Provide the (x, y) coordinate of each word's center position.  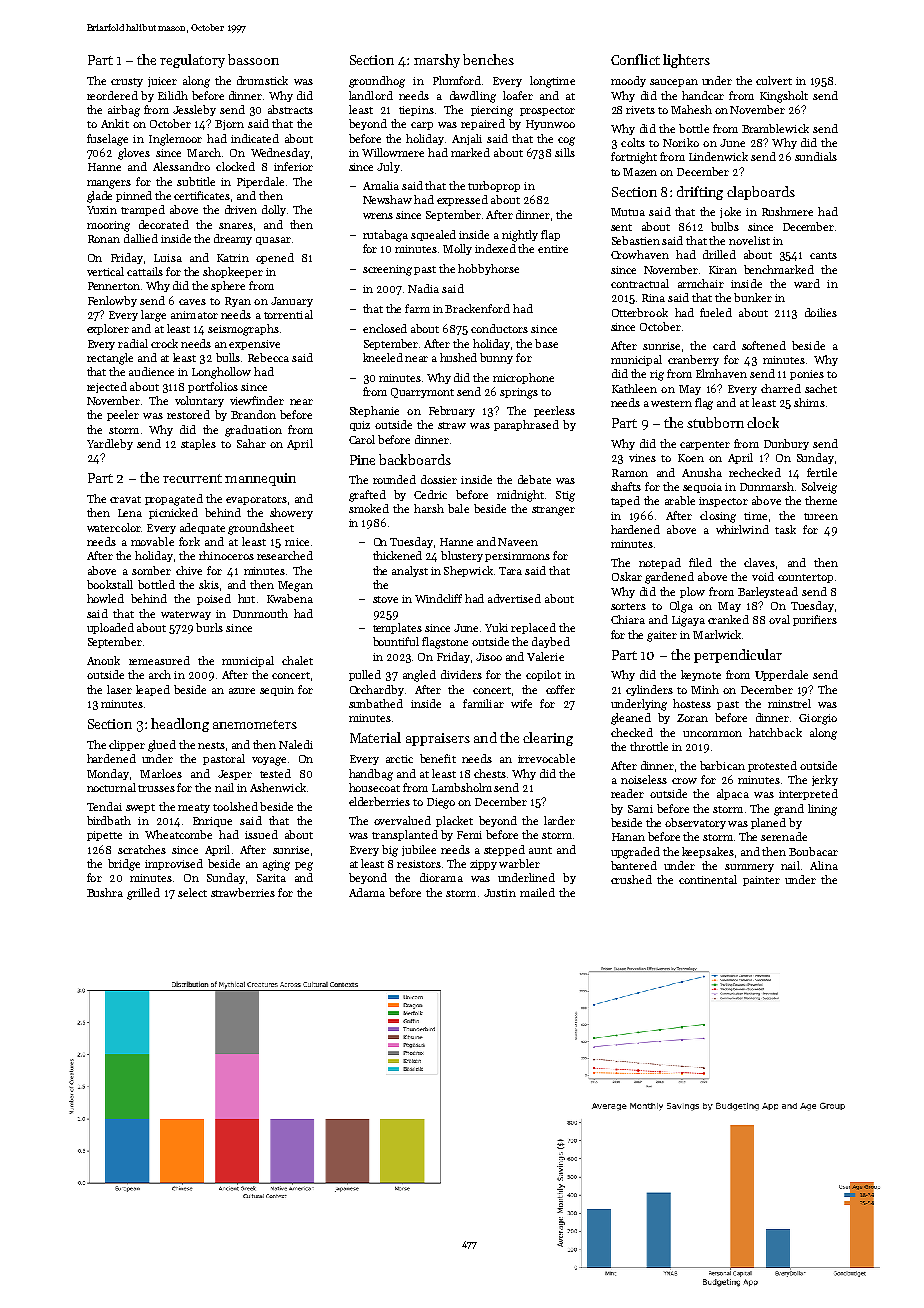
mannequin (260, 479)
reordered (112, 95)
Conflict (635, 59)
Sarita (271, 878)
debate (534, 479)
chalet (297, 660)
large (153, 316)
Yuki (496, 627)
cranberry (693, 360)
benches (488, 59)
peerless (554, 411)
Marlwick (717, 634)
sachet (821, 388)
